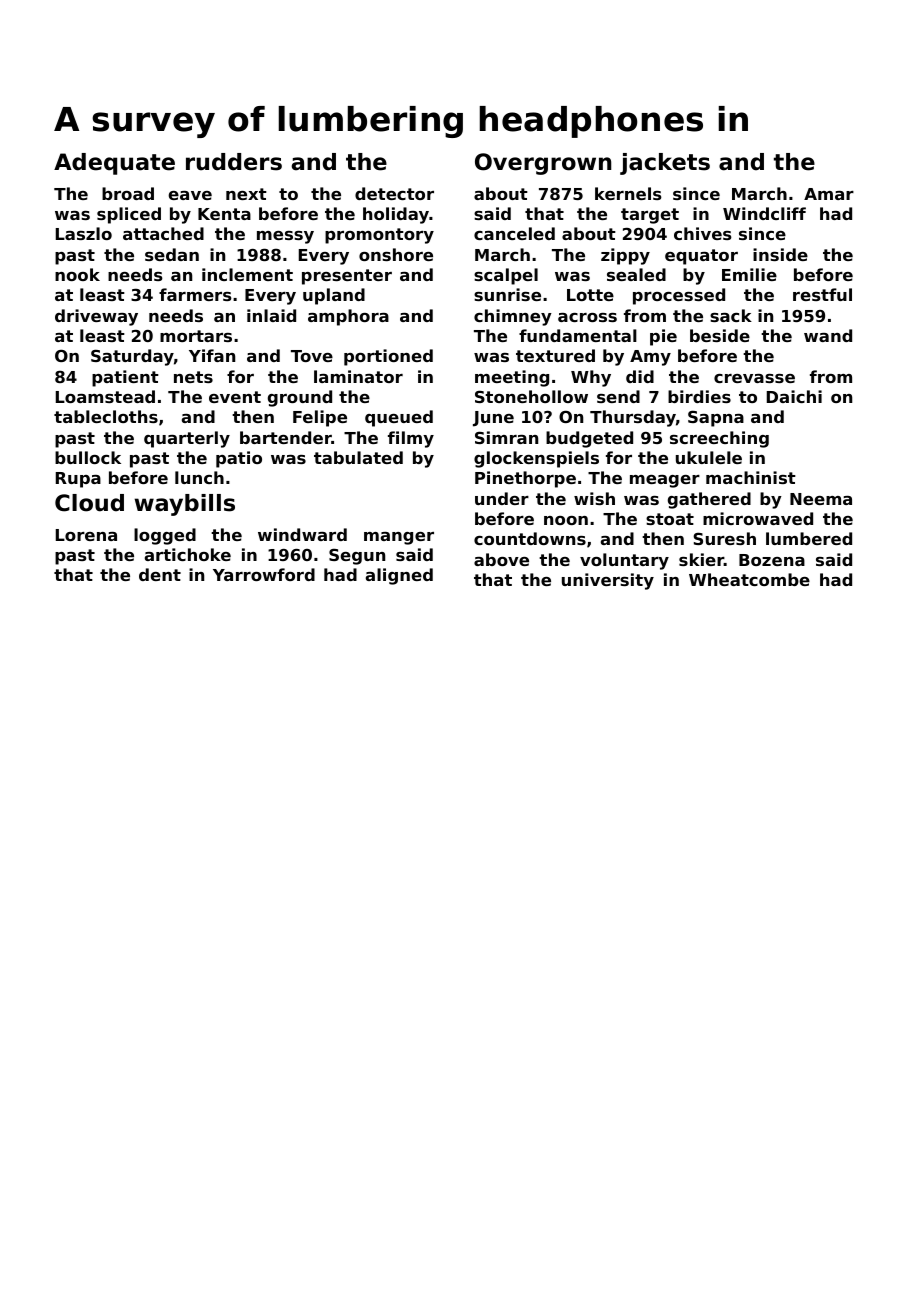 Image resolution: width=908 pixels, height=1316 pixels. Describe the element at coordinates (709, 457) in the screenshot. I see `ukulele` at that location.
